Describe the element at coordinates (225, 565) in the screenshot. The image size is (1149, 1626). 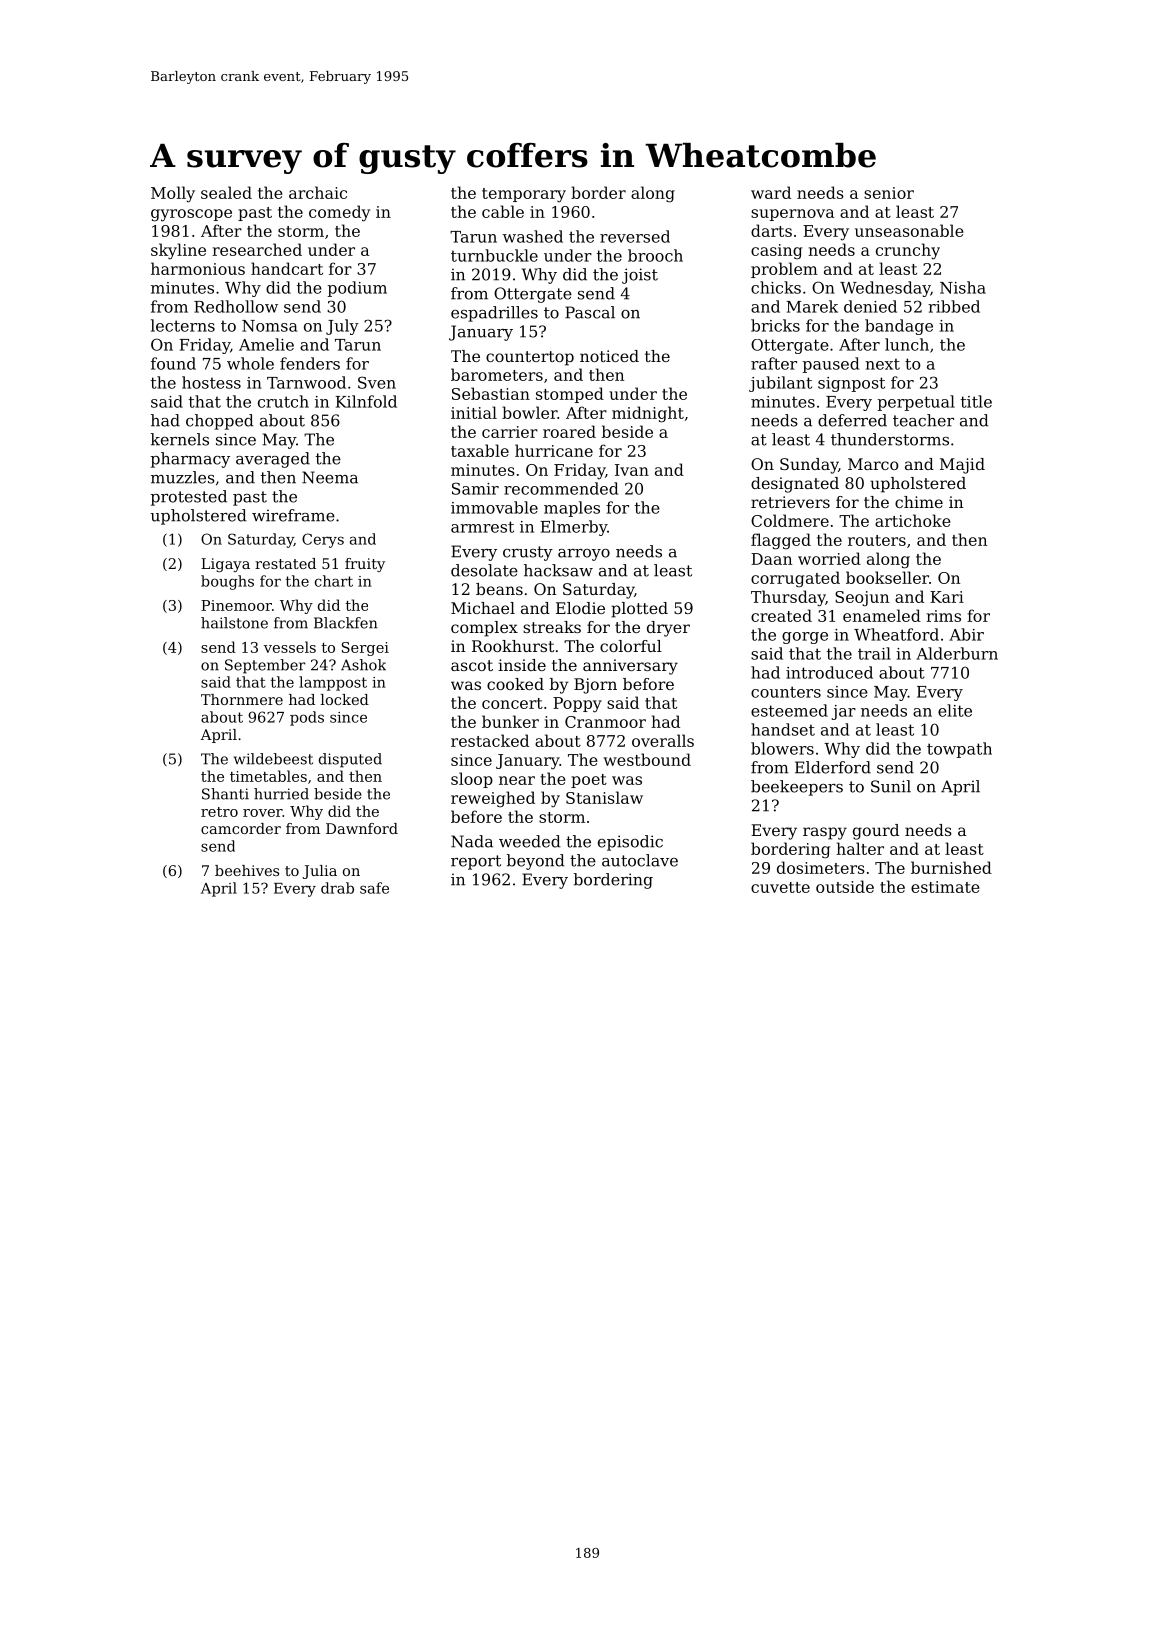
I see `Ligaya` at that location.
